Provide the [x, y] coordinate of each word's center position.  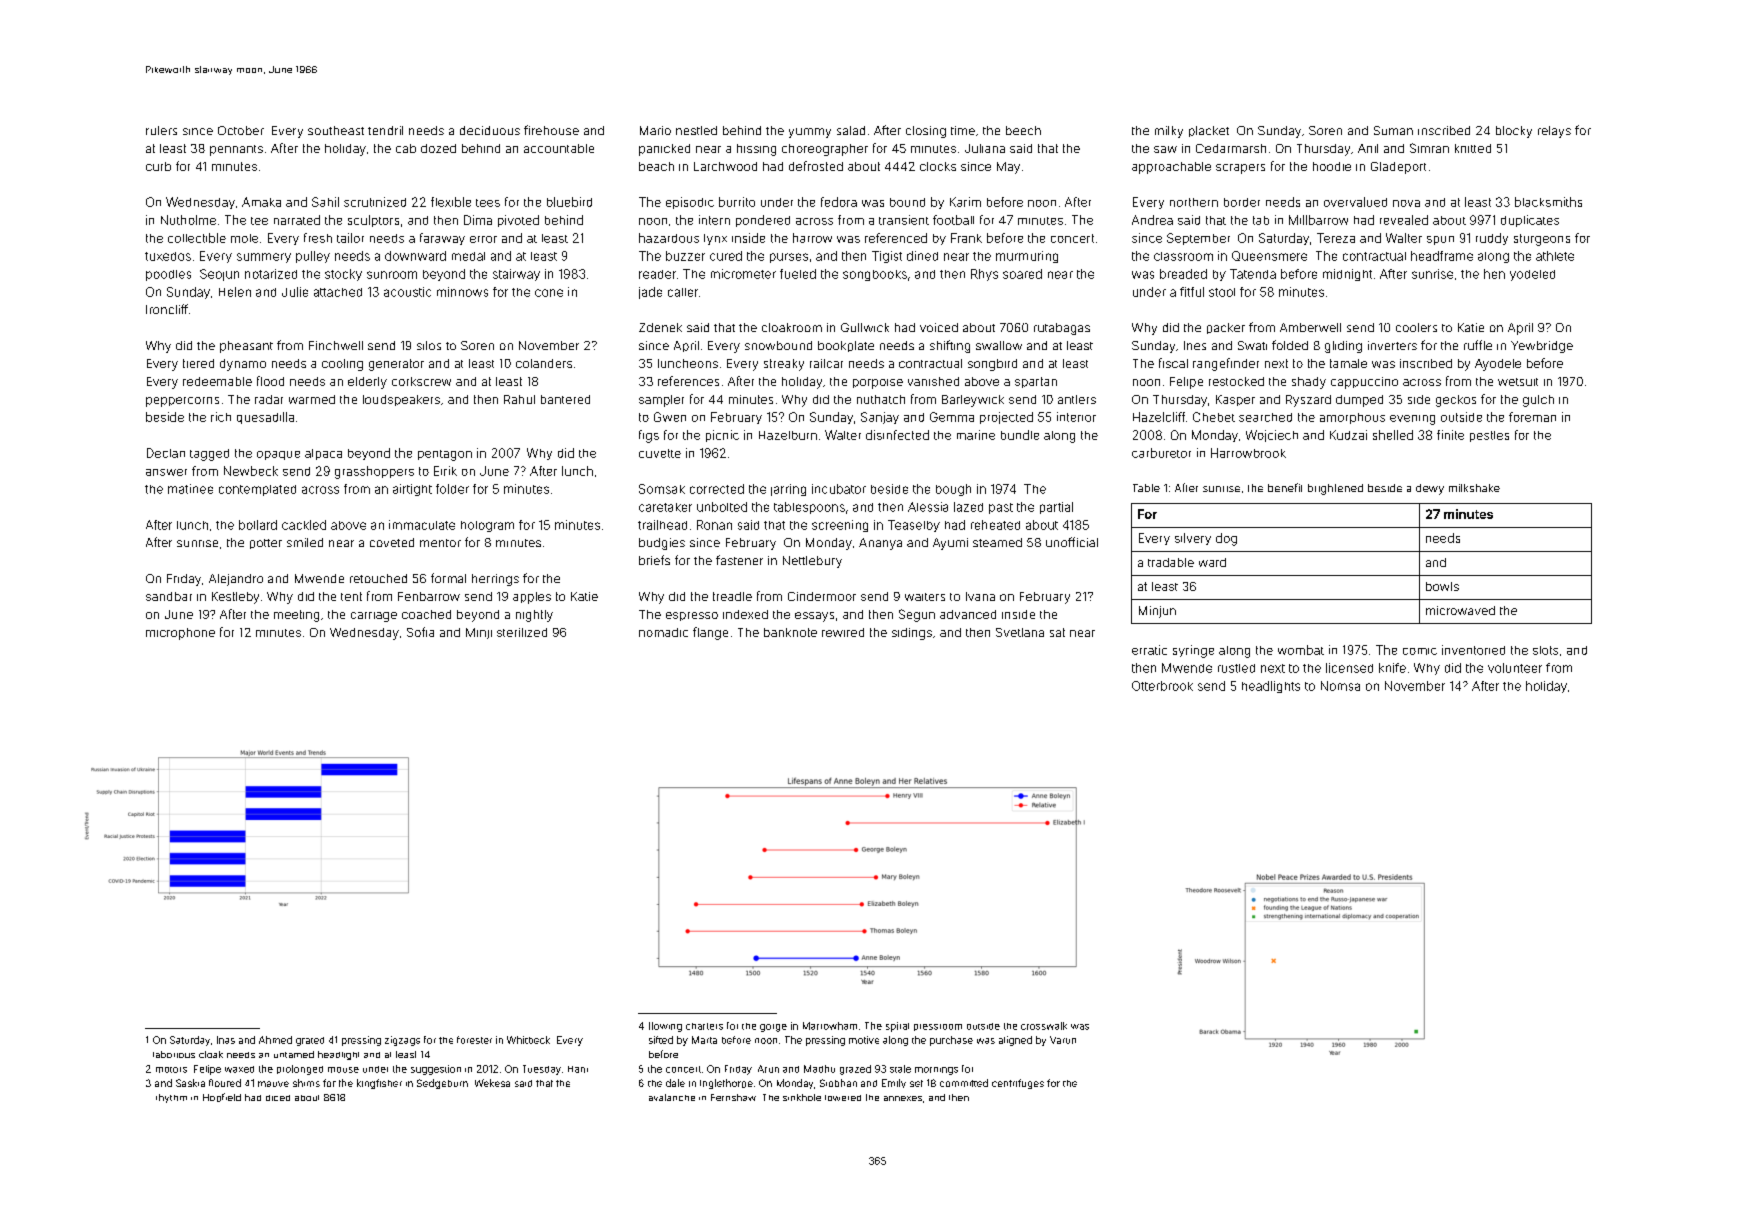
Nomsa [1340, 686]
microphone [180, 634]
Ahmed [275, 1040]
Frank [966, 238]
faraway [442, 239]
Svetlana [1020, 632]
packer [1226, 328]
